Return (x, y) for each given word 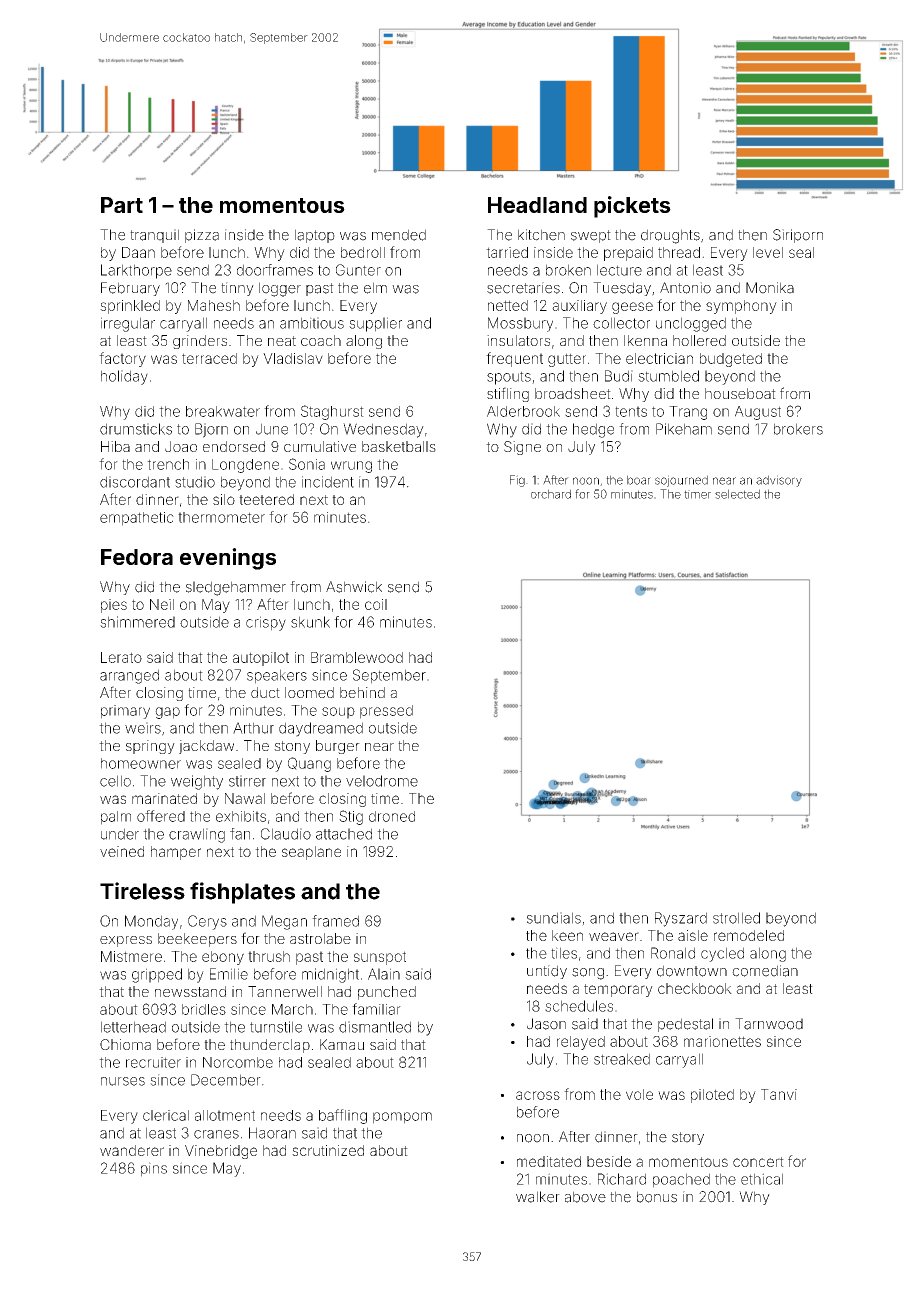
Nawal (245, 798)
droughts (670, 236)
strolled (736, 918)
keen (567, 935)
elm (375, 288)
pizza (202, 236)
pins (154, 1169)
